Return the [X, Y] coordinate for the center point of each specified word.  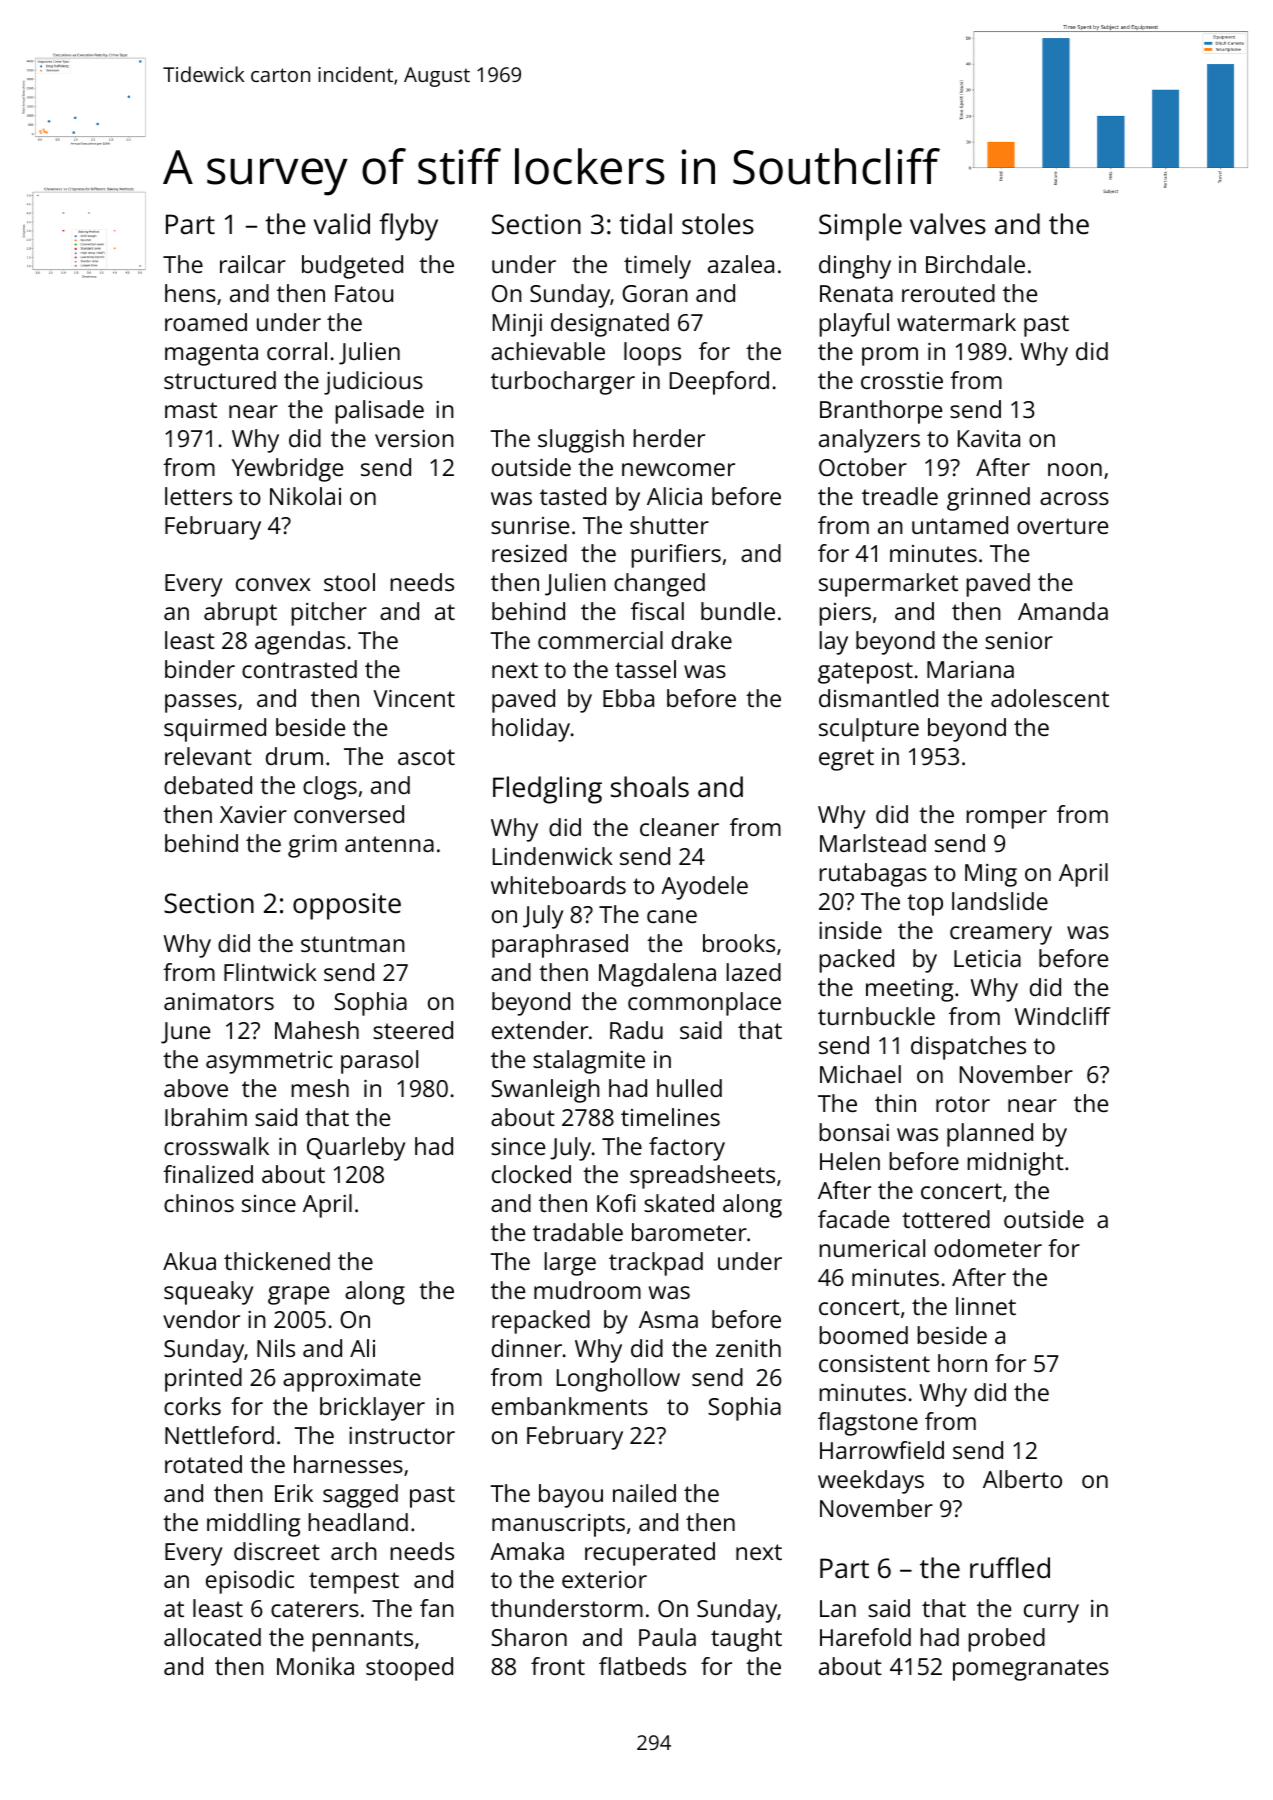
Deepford [719, 383]
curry [1051, 1613]
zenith [748, 1348]
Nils [276, 1348]
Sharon [529, 1637]
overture [1062, 526]
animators [219, 1001]
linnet [986, 1306]
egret [846, 760]
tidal [645, 223]
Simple [860, 227]
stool [349, 582]
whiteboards [558, 885]
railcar [253, 264]
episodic [250, 1582]
